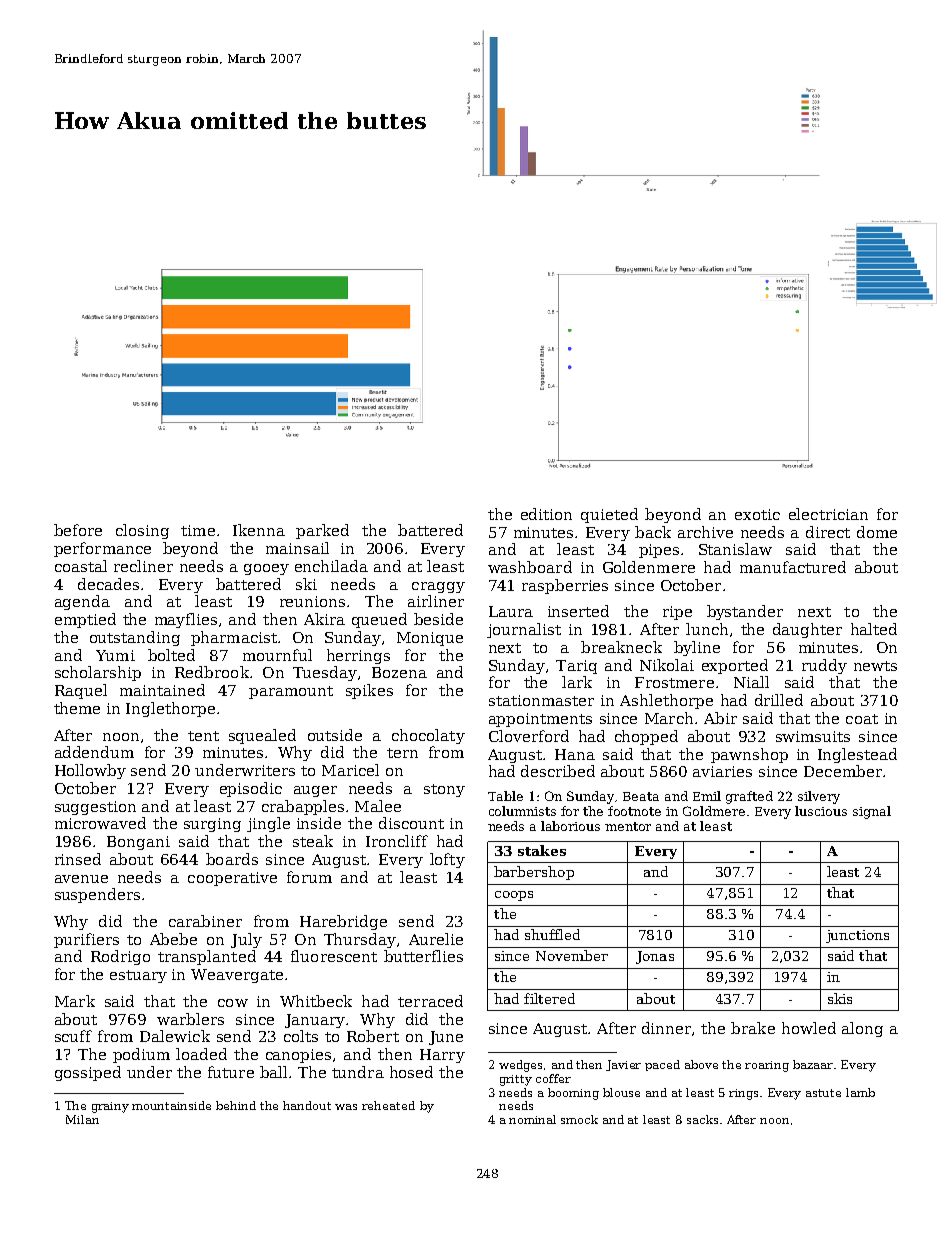 The width and height of the screenshot is (952, 1233). What do you see at coordinates (428, 736) in the screenshot?
I see `chocolaty` at bounding box center [428, 736].
